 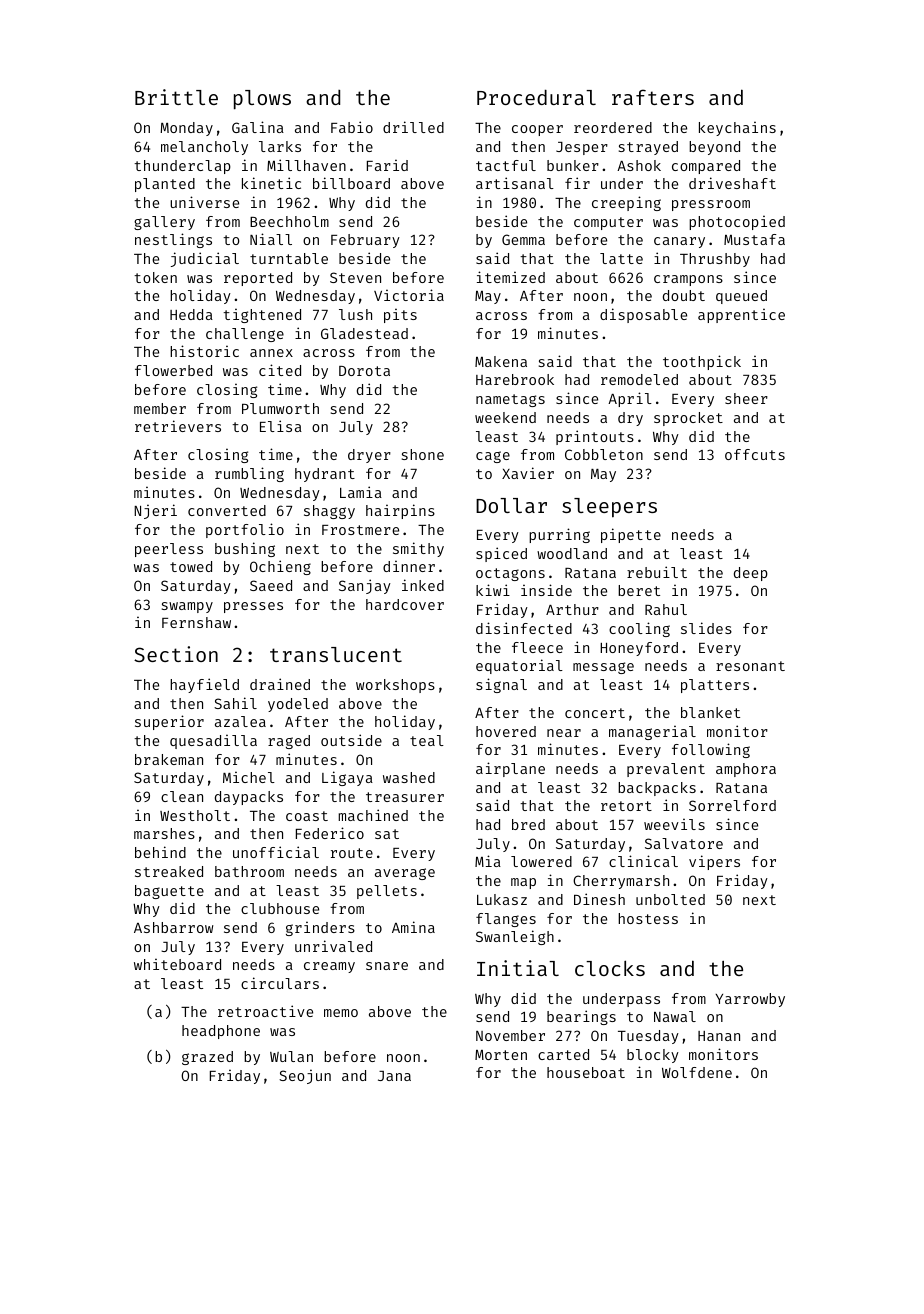 I want to click on April, so click(x=630, y=399).
